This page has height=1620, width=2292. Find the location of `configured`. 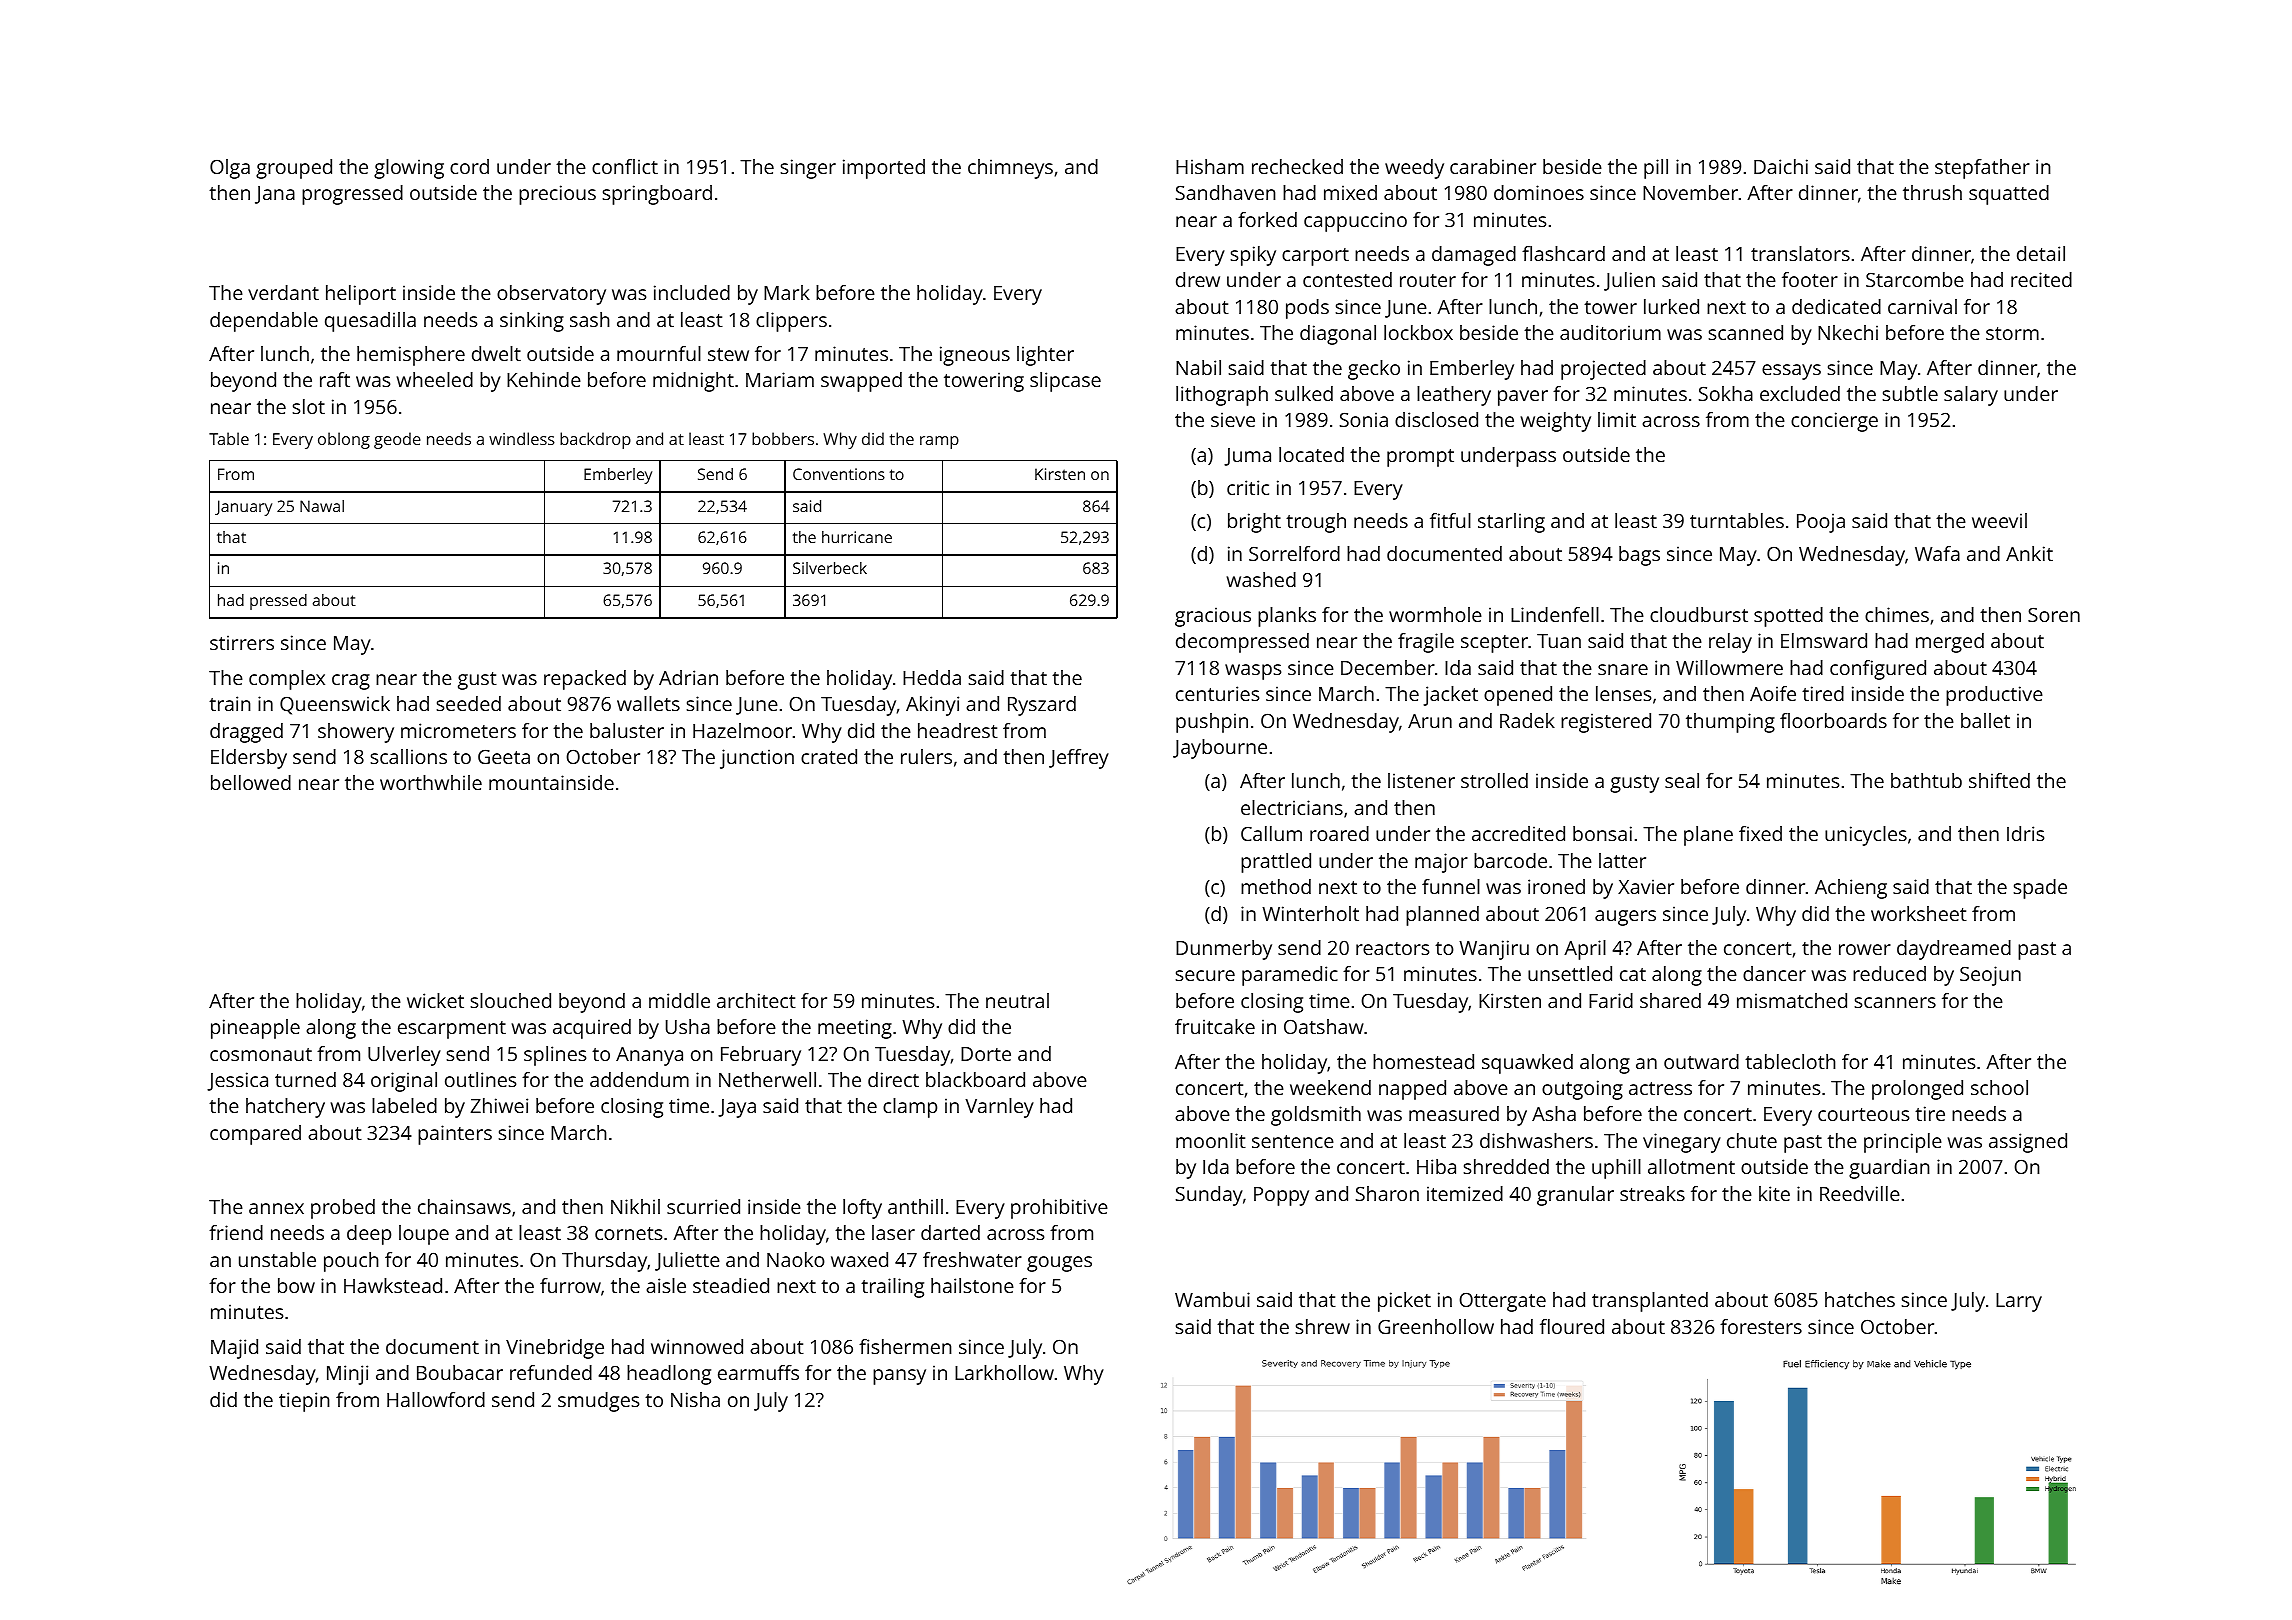

configured is located at coordinates (1878, 670).
